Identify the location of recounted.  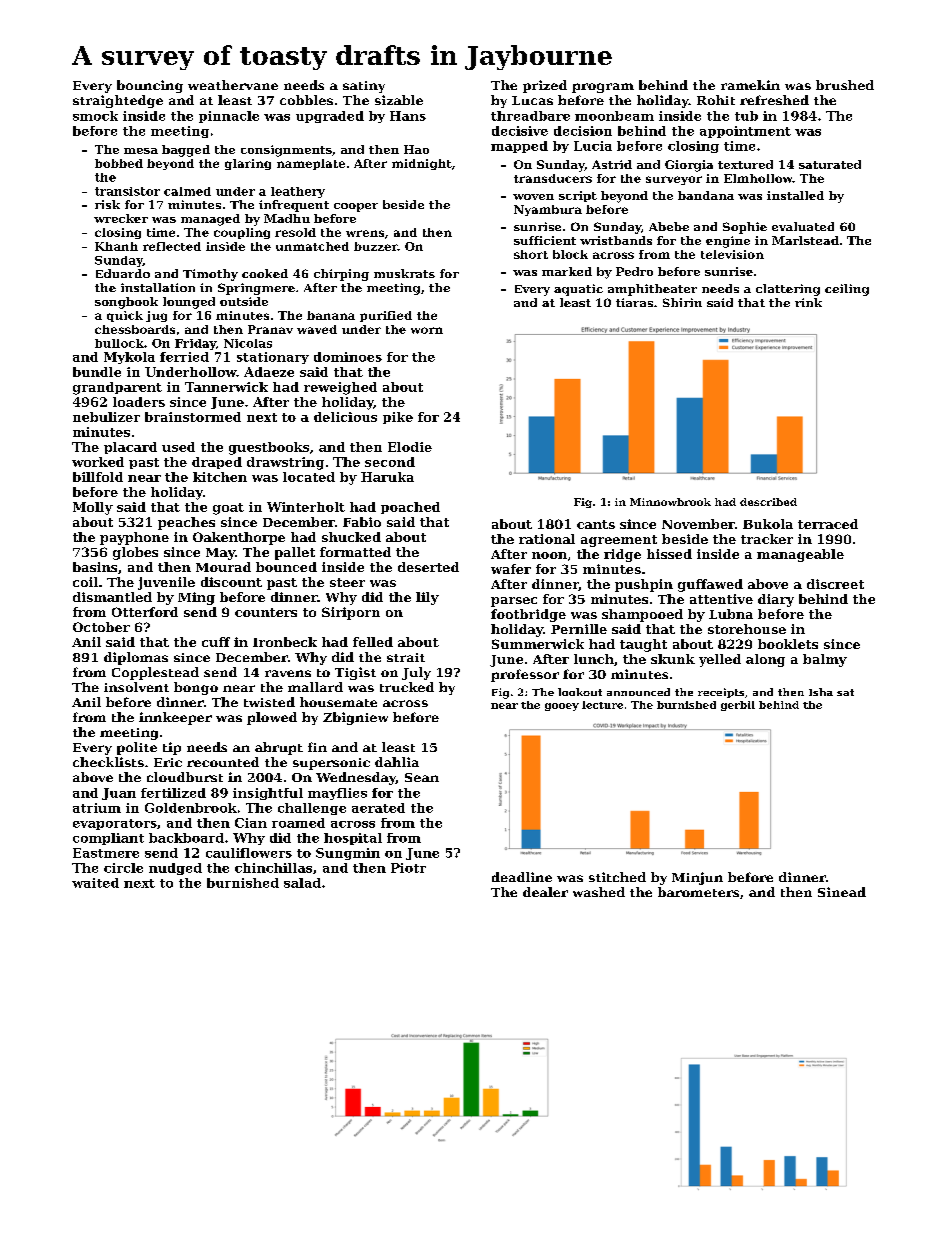
(223, 762).
